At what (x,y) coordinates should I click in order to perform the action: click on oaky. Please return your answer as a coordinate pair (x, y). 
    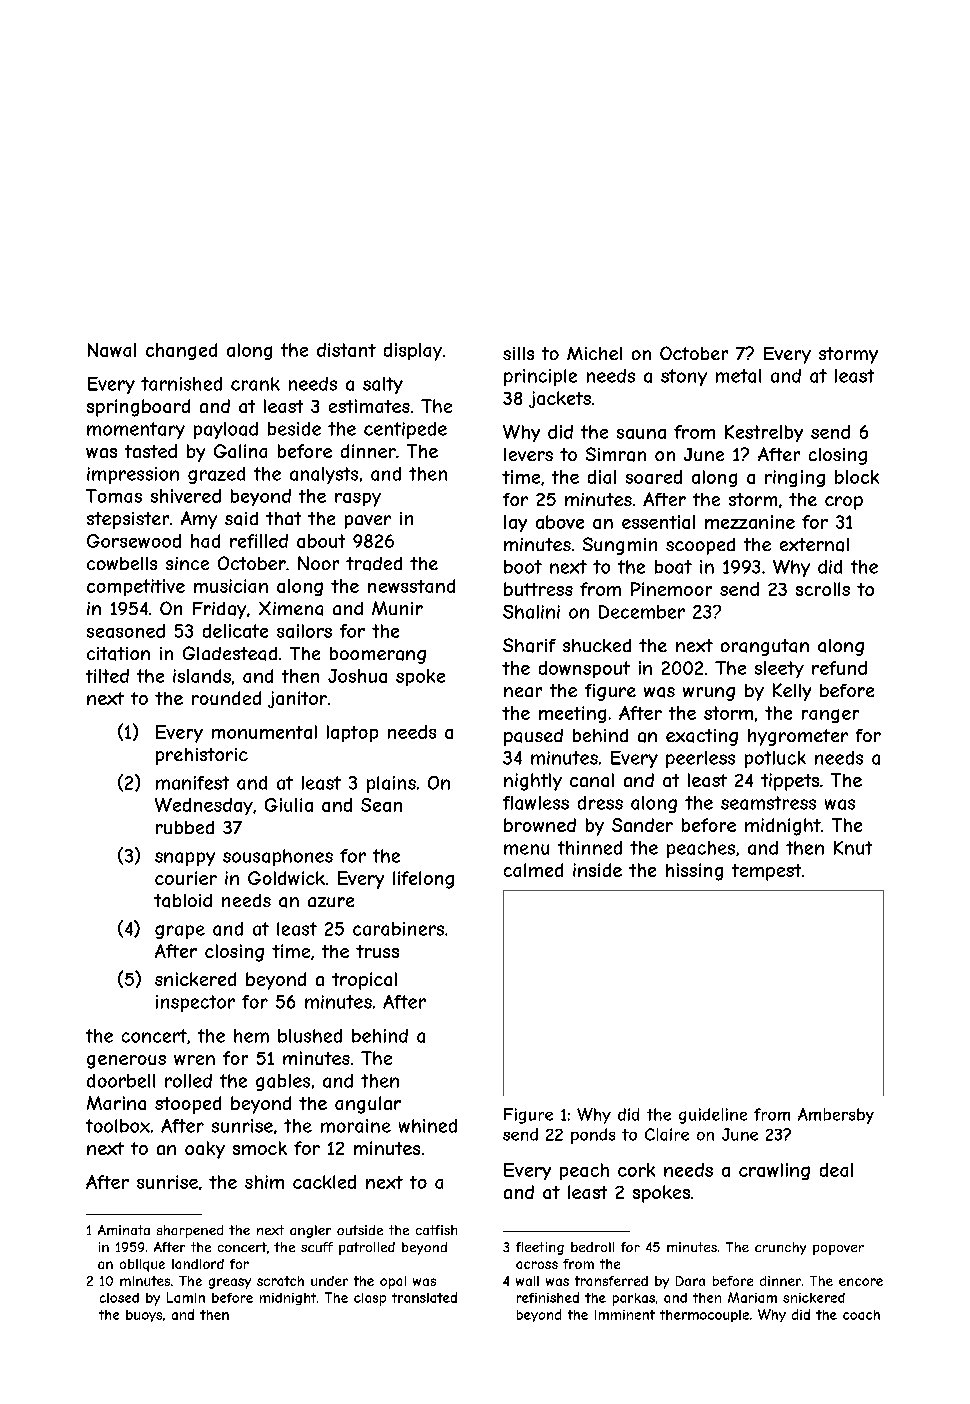
    Looking at the image, I should click on (205, 1150).
